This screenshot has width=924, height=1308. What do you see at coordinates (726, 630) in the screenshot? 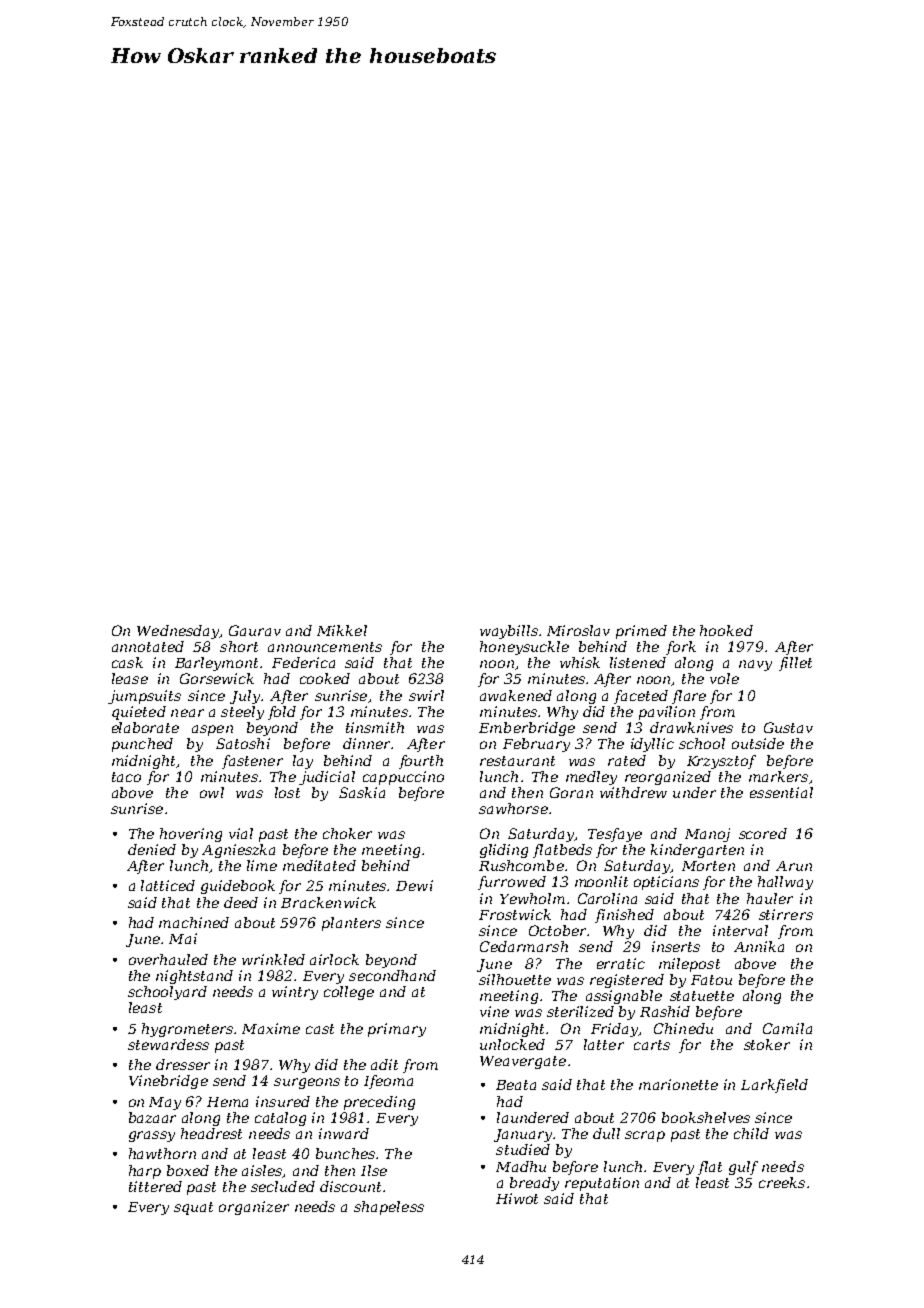
I see `hooked` at bounding box center [726, 630].
